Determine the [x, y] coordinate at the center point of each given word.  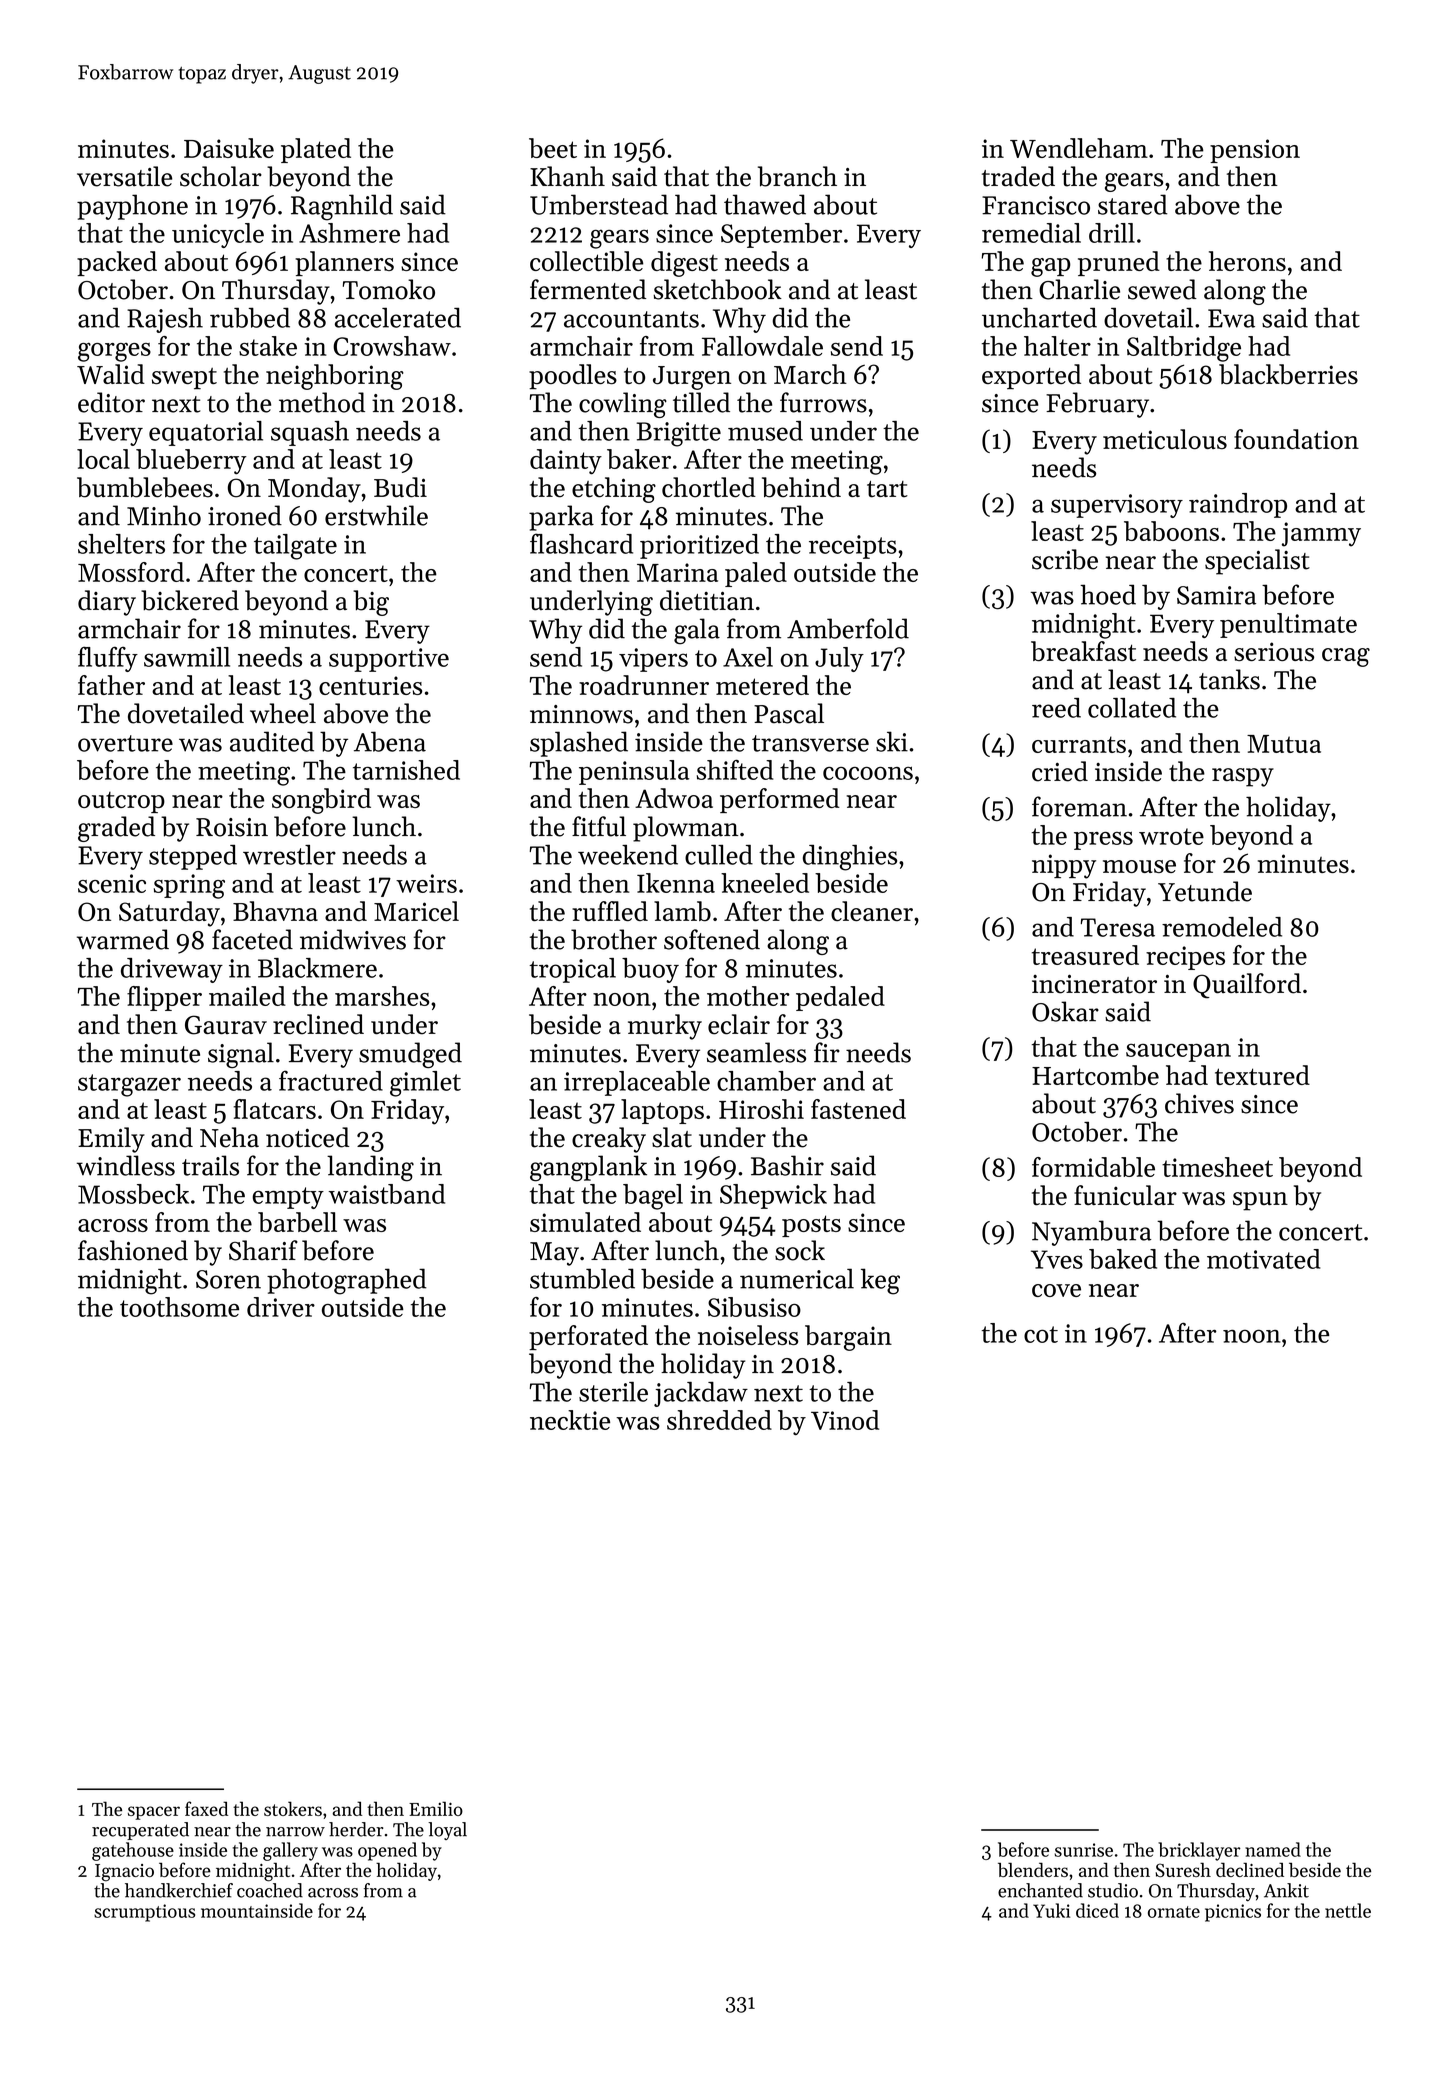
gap [1051, 267]
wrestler [289, 855]
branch [797, 176]
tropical [572, 970]
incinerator [1094, 984]
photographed [347, 1281]
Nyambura [1091, 1233]
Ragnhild [342, 207]
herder [356, 1829]
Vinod [845, 1420]
